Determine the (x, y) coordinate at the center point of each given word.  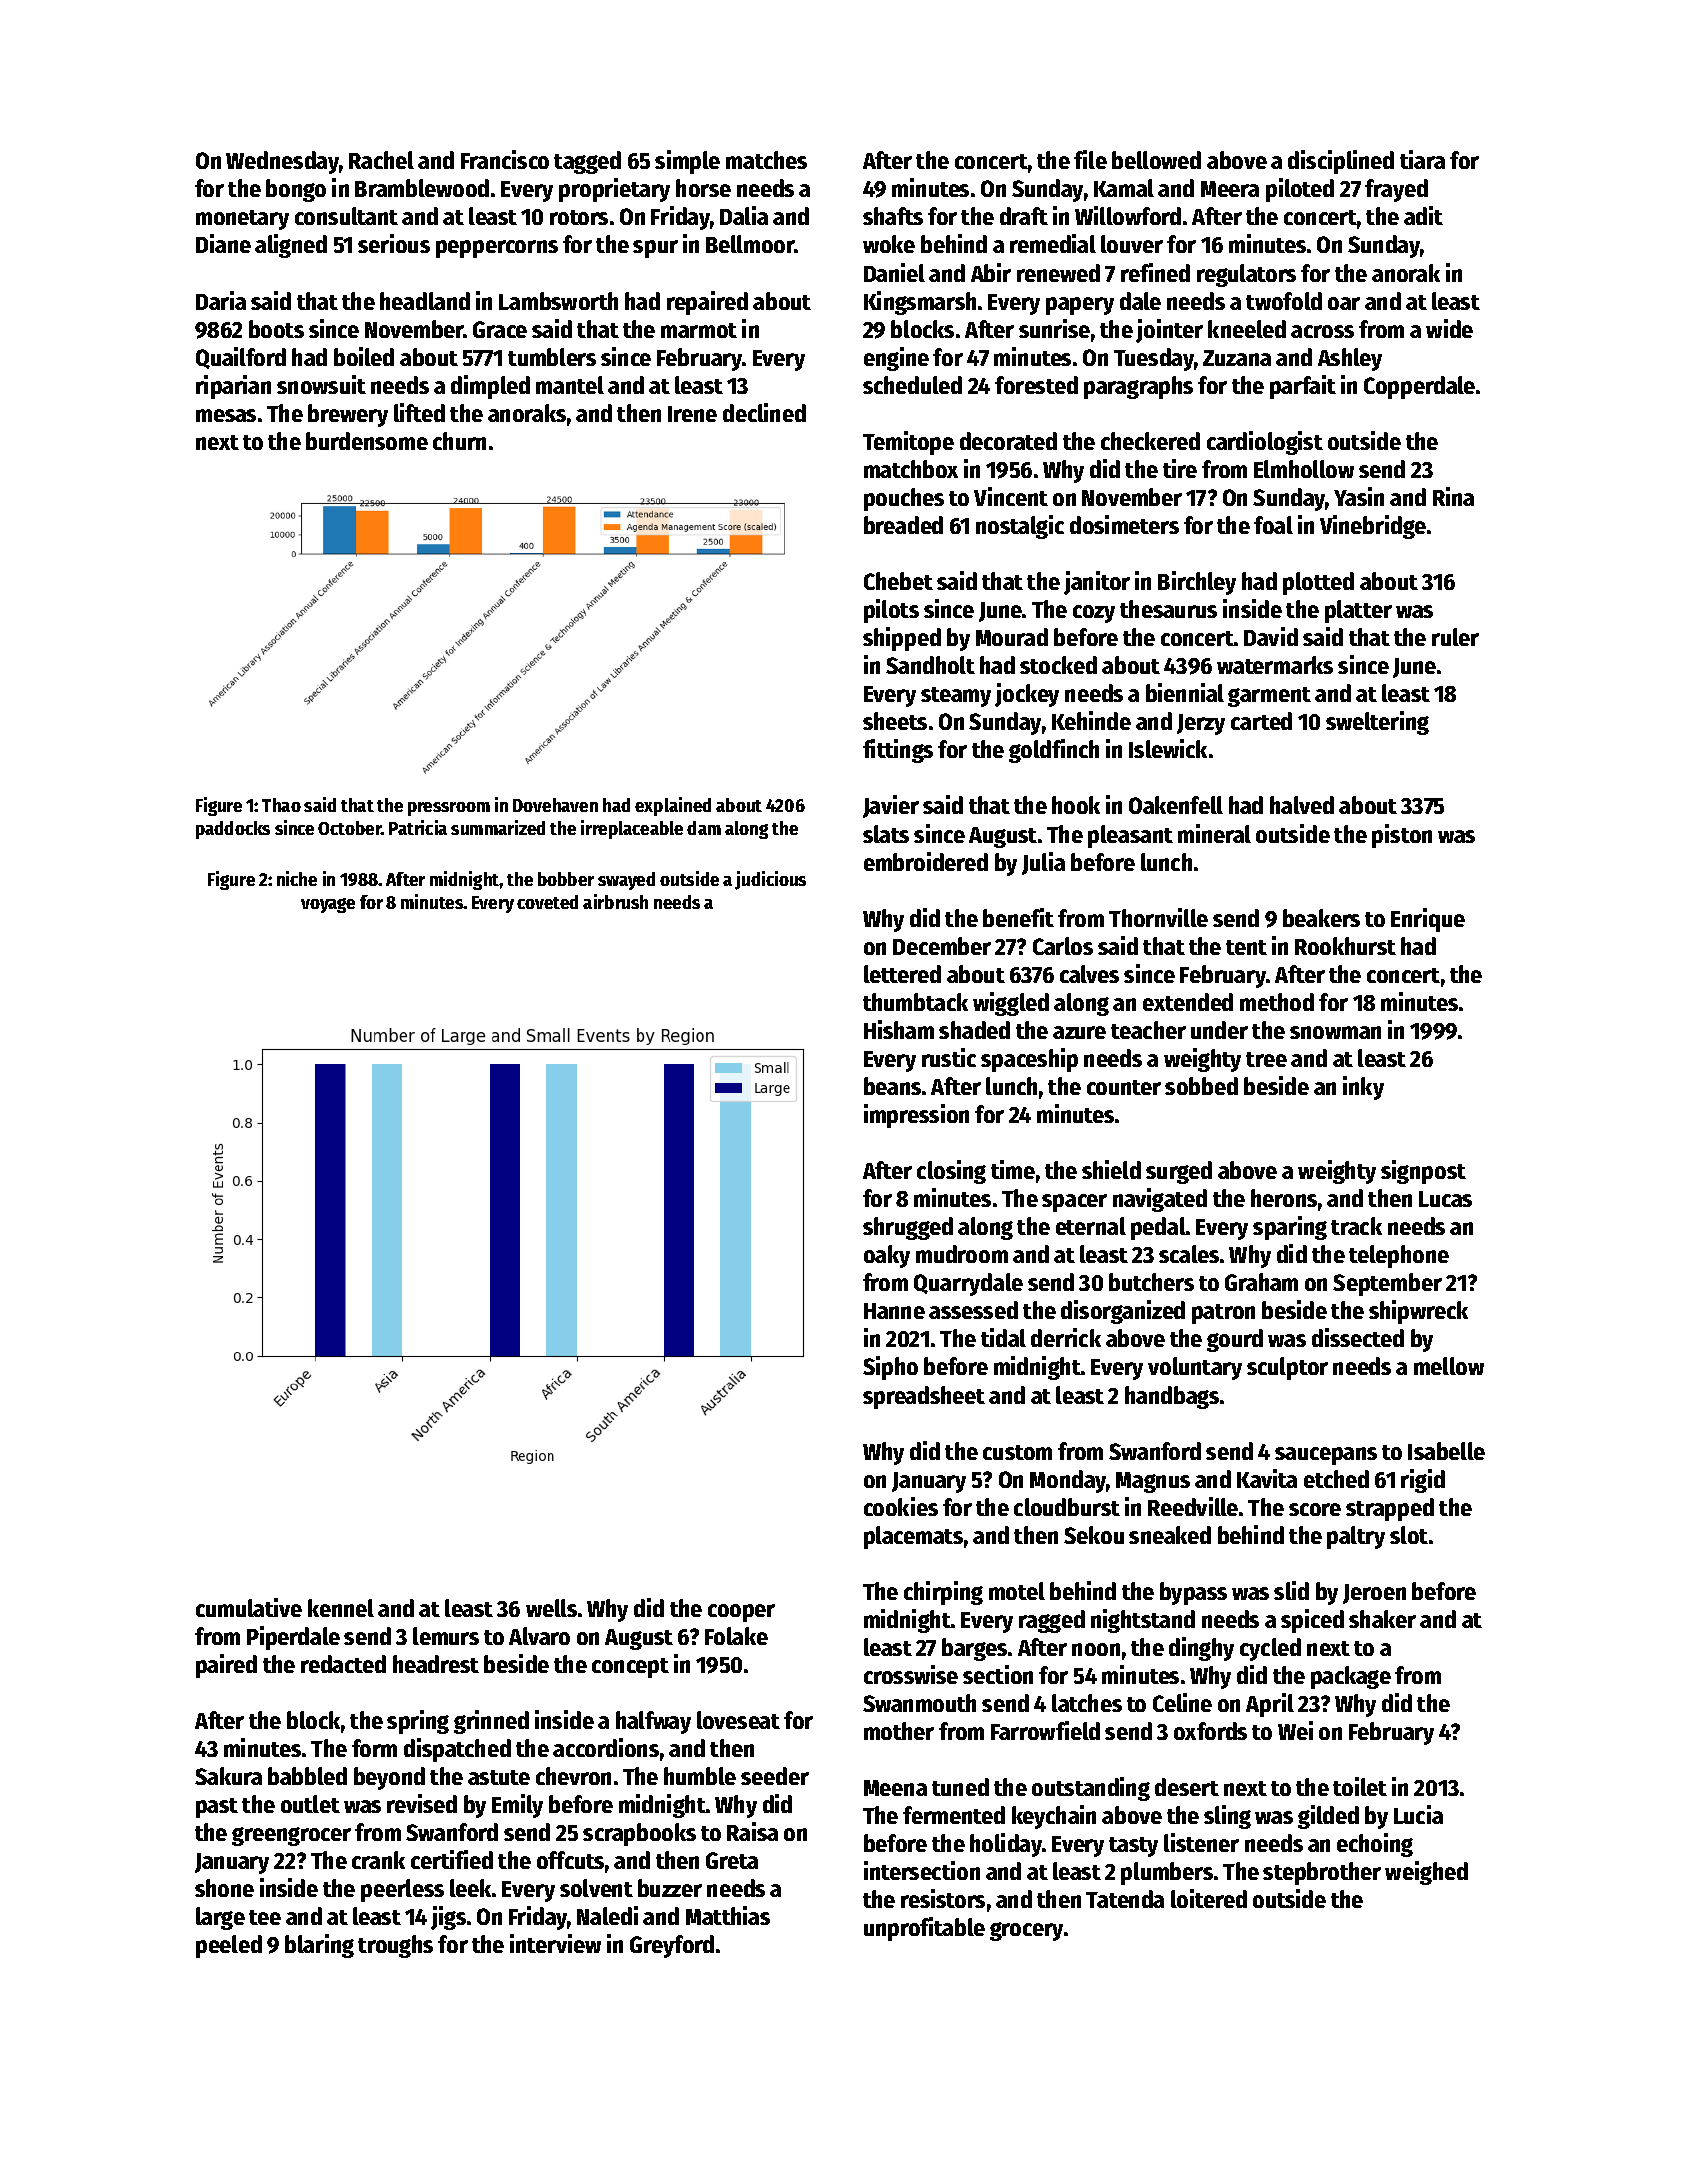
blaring (319, 1946)
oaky (887, 1256)
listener (1201, 1842)
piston (1402, 836)
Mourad (1012, 637)
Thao (281, 805)
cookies (901, 1506)
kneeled (1247, 329)
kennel (341, 1608)
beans (892, 1086)
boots (276, 329)
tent (1246, 947)
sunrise (1054, 328)
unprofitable (924, 1929)
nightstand (1143, 1621)
